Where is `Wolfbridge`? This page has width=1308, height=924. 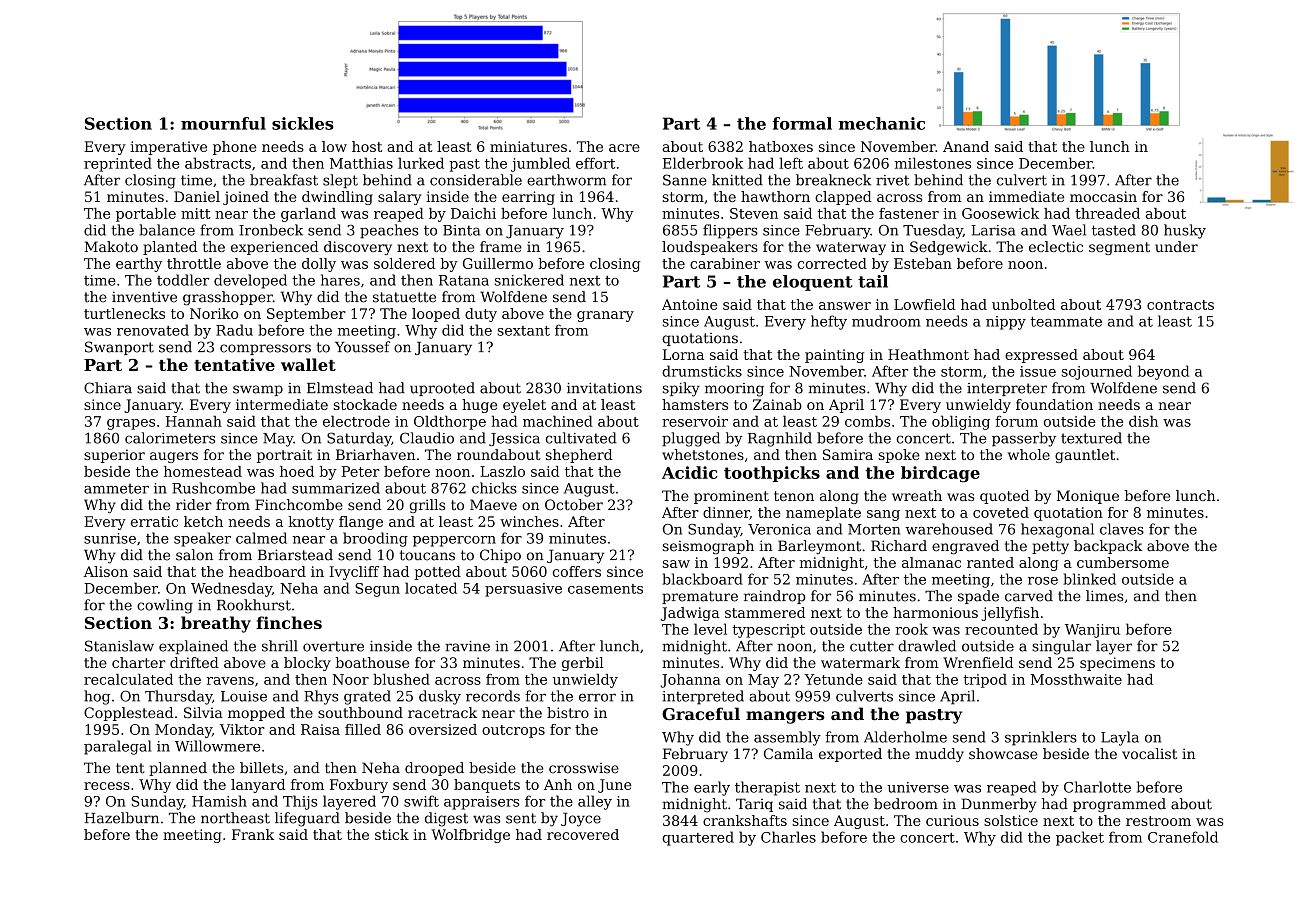 Wolfbridge is located at coordinates (470, 836).
